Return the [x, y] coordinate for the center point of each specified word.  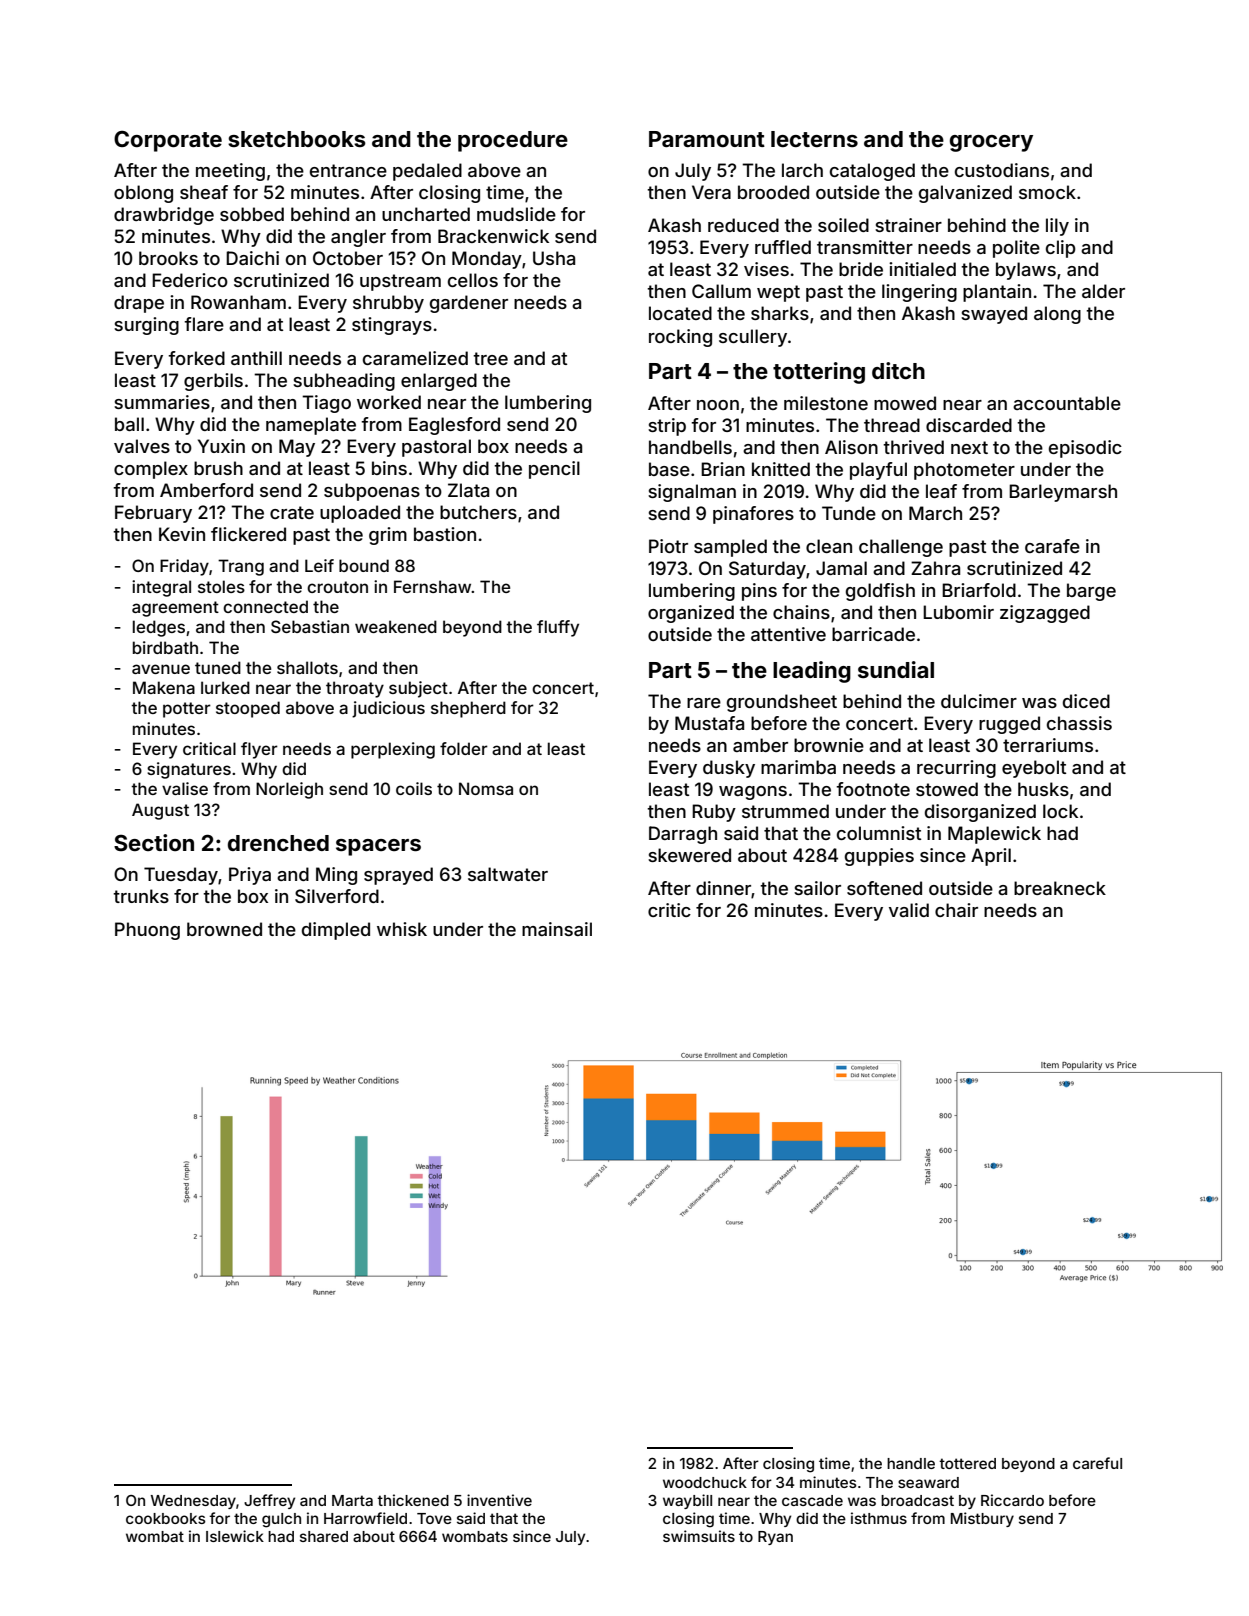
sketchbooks [297, 139]
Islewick [235, 1536]
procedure [513, 141]
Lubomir [958, 612]
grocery [991, 143]
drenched [278, 843]
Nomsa [486, 788]
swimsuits [699, 1536]
